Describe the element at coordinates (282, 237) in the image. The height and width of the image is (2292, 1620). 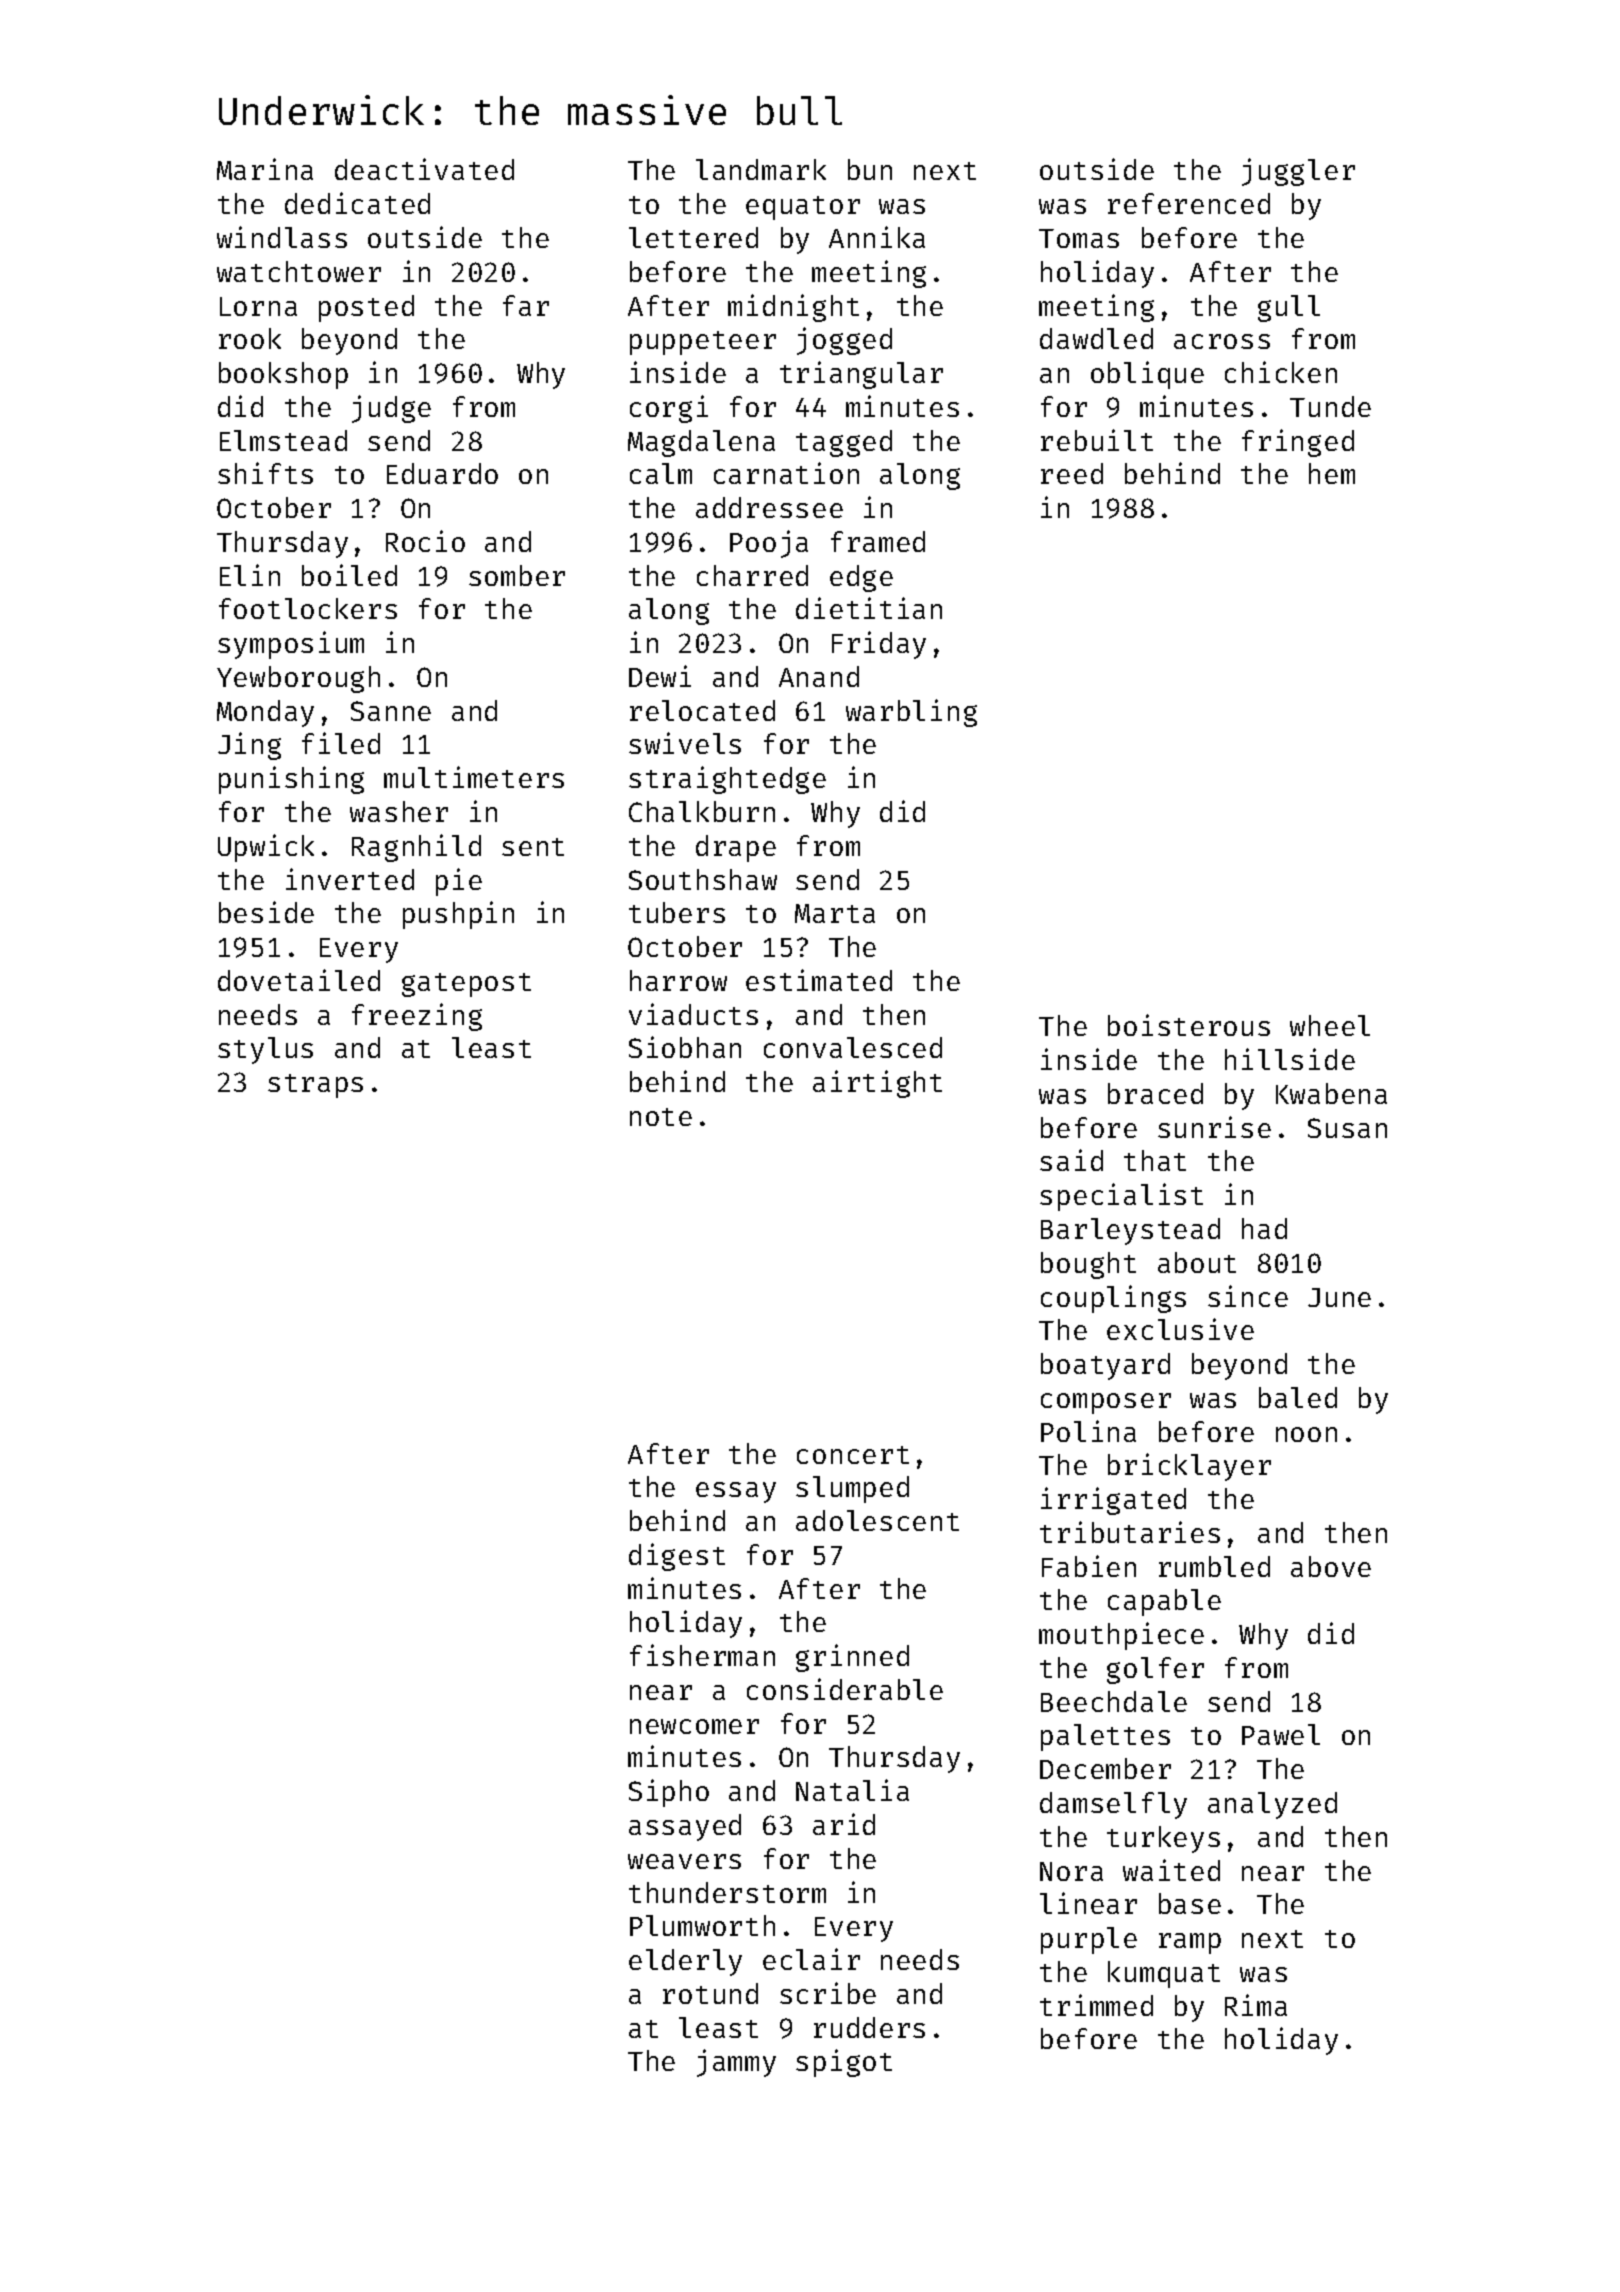
I see `windlass` at that location.
